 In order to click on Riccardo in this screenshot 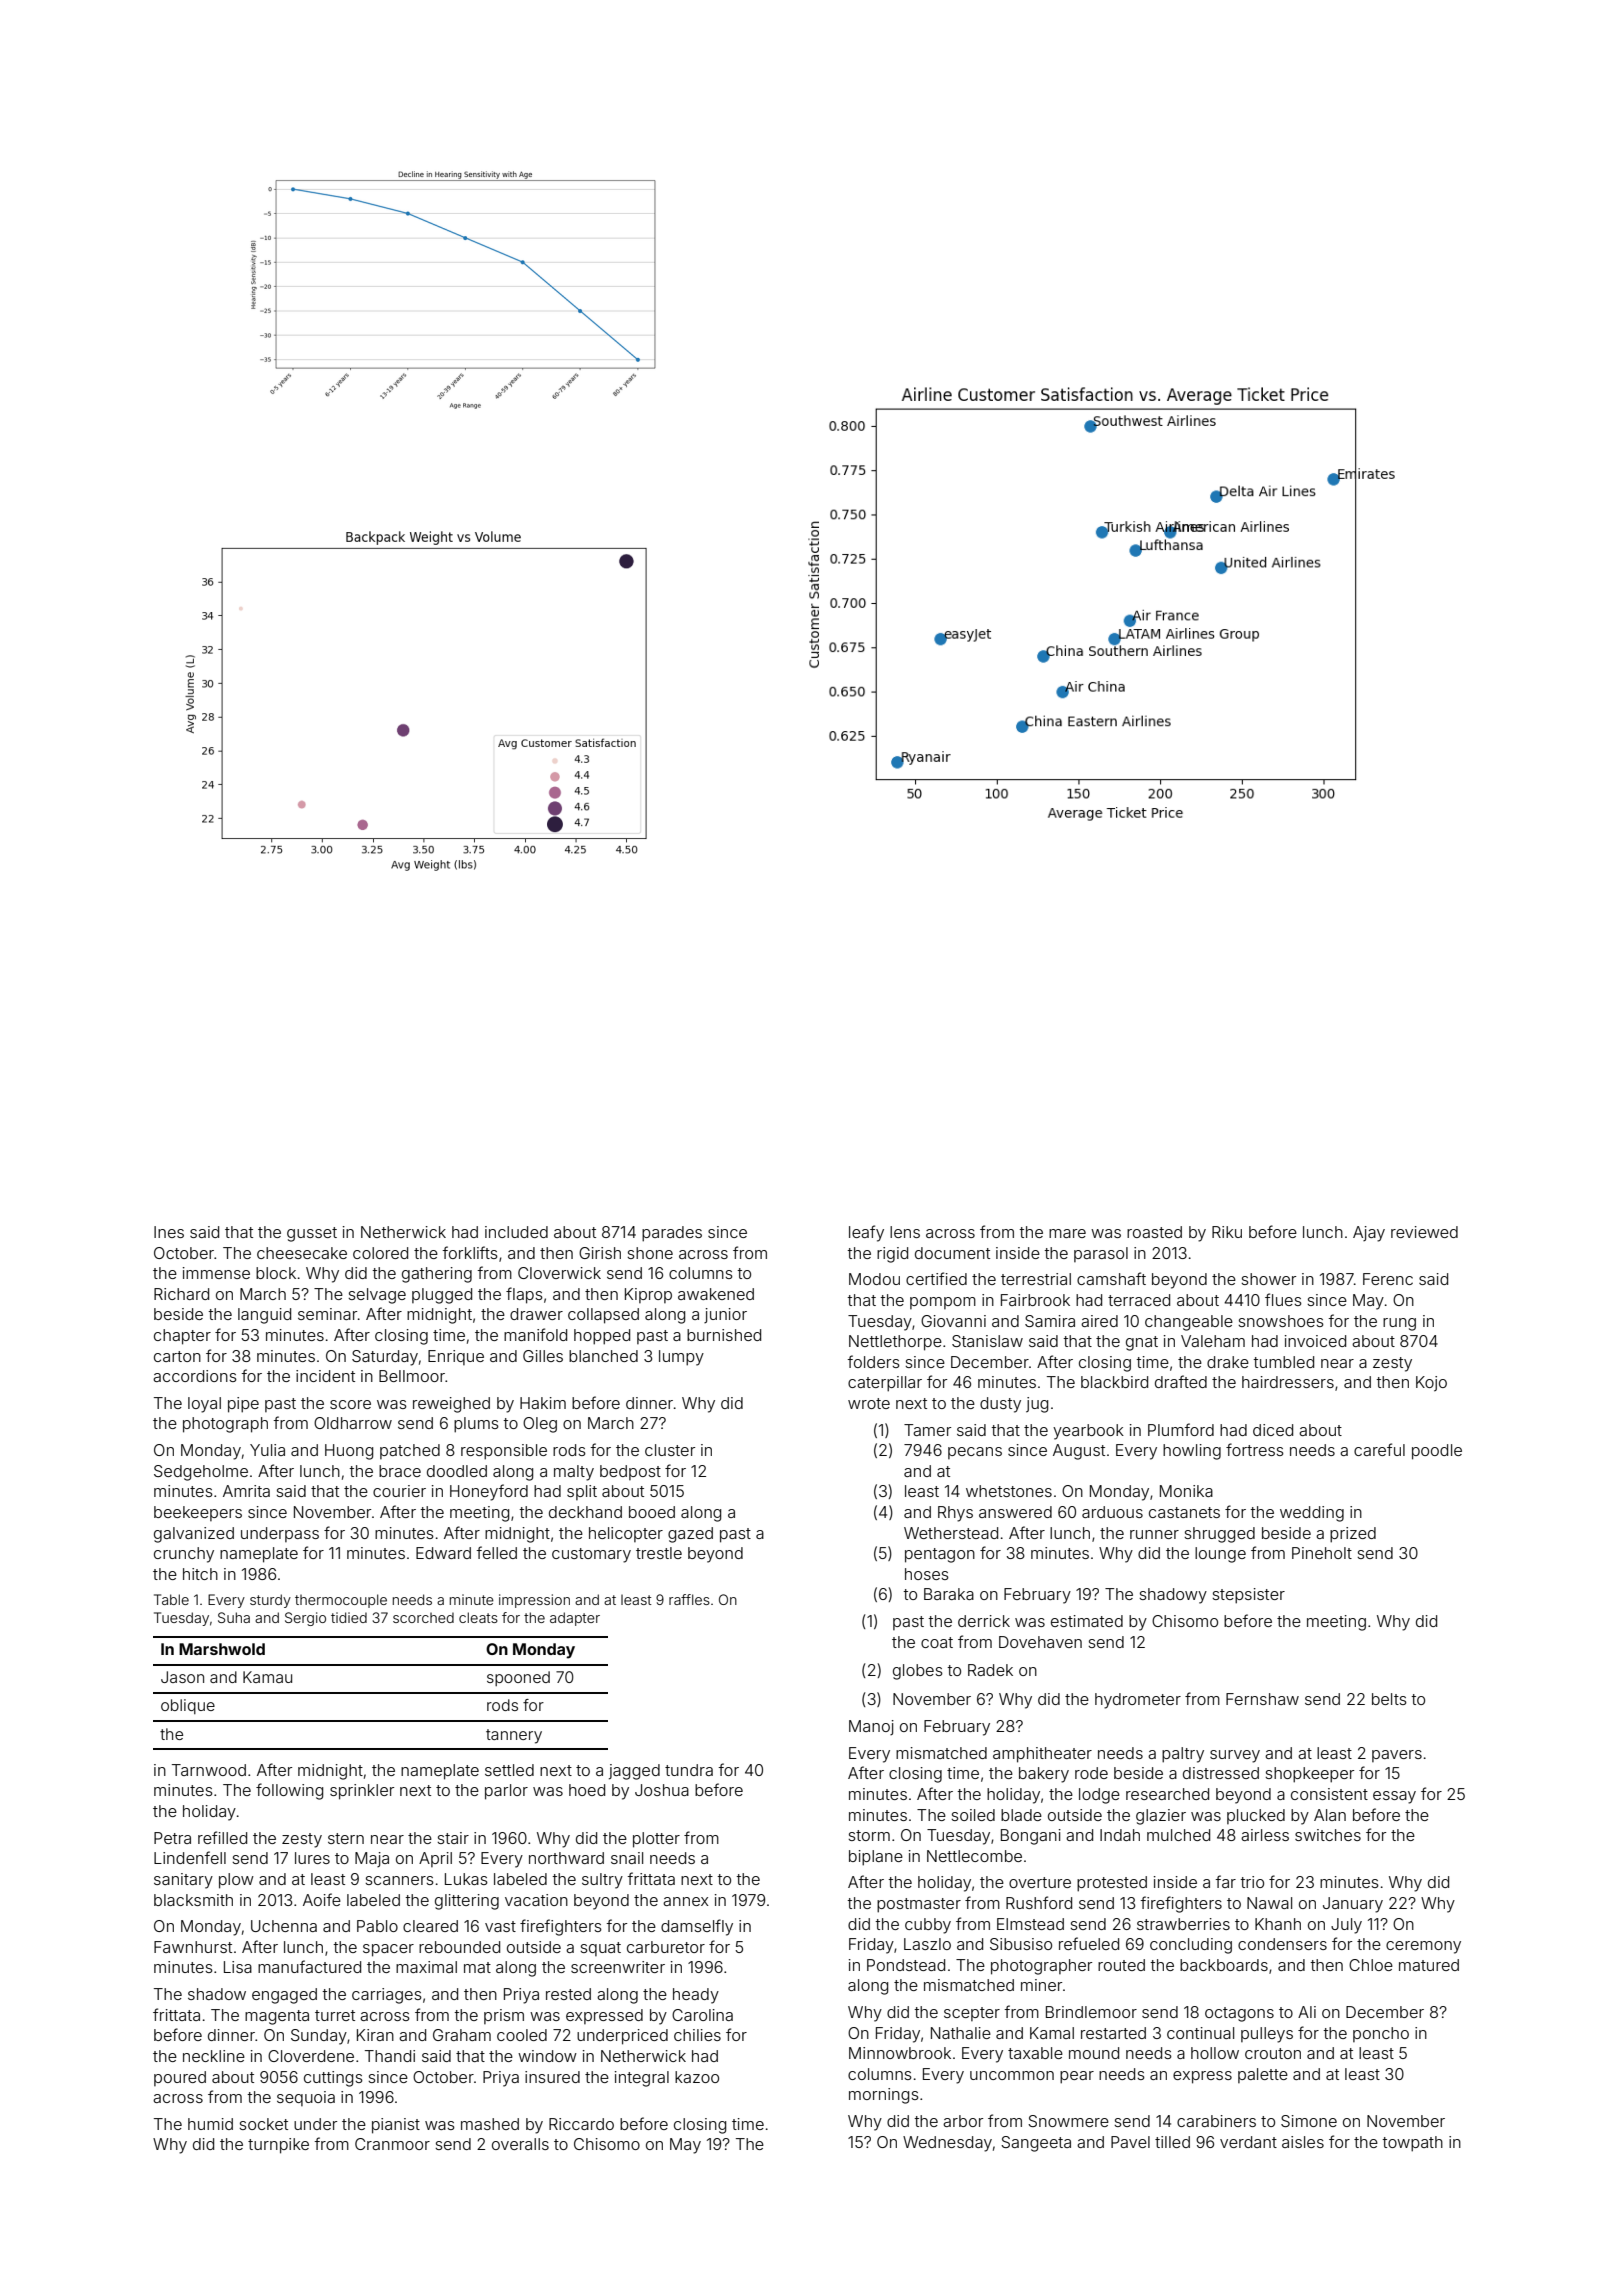, I will do `click(581, 2124)`.
